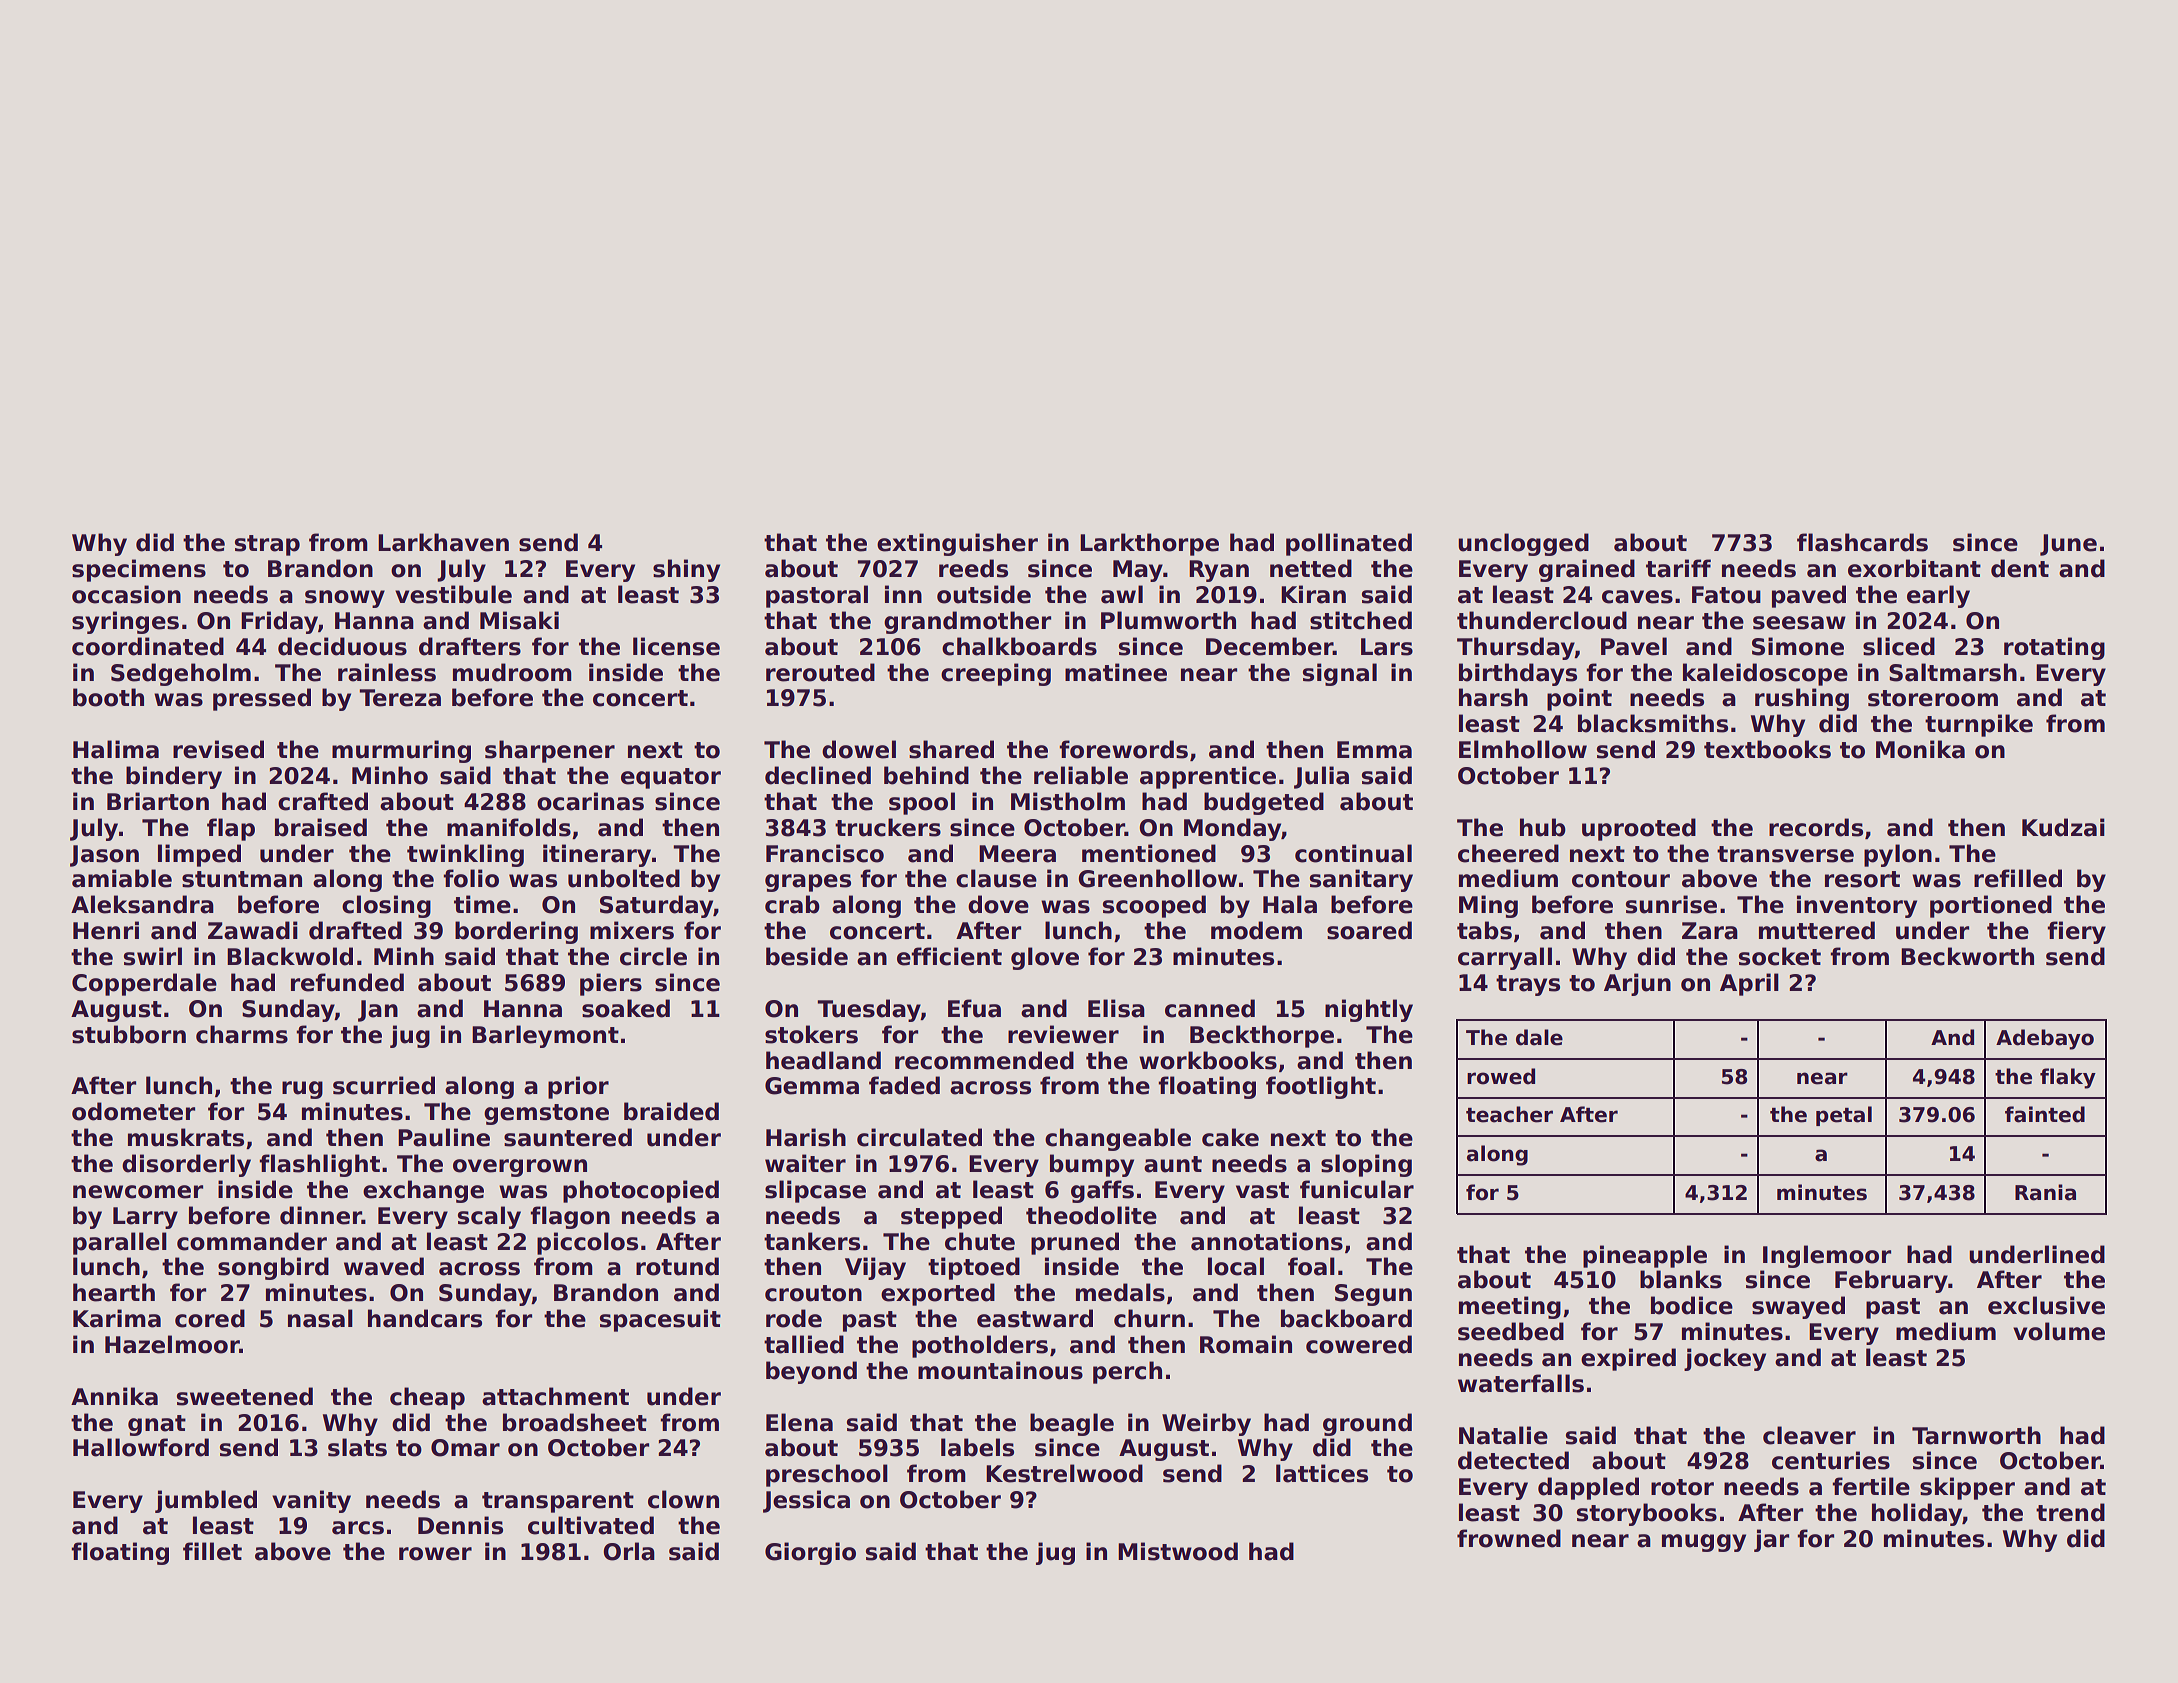 The image size is (2178, 1683). I want to click on turnpike, so click(1979, 725).
